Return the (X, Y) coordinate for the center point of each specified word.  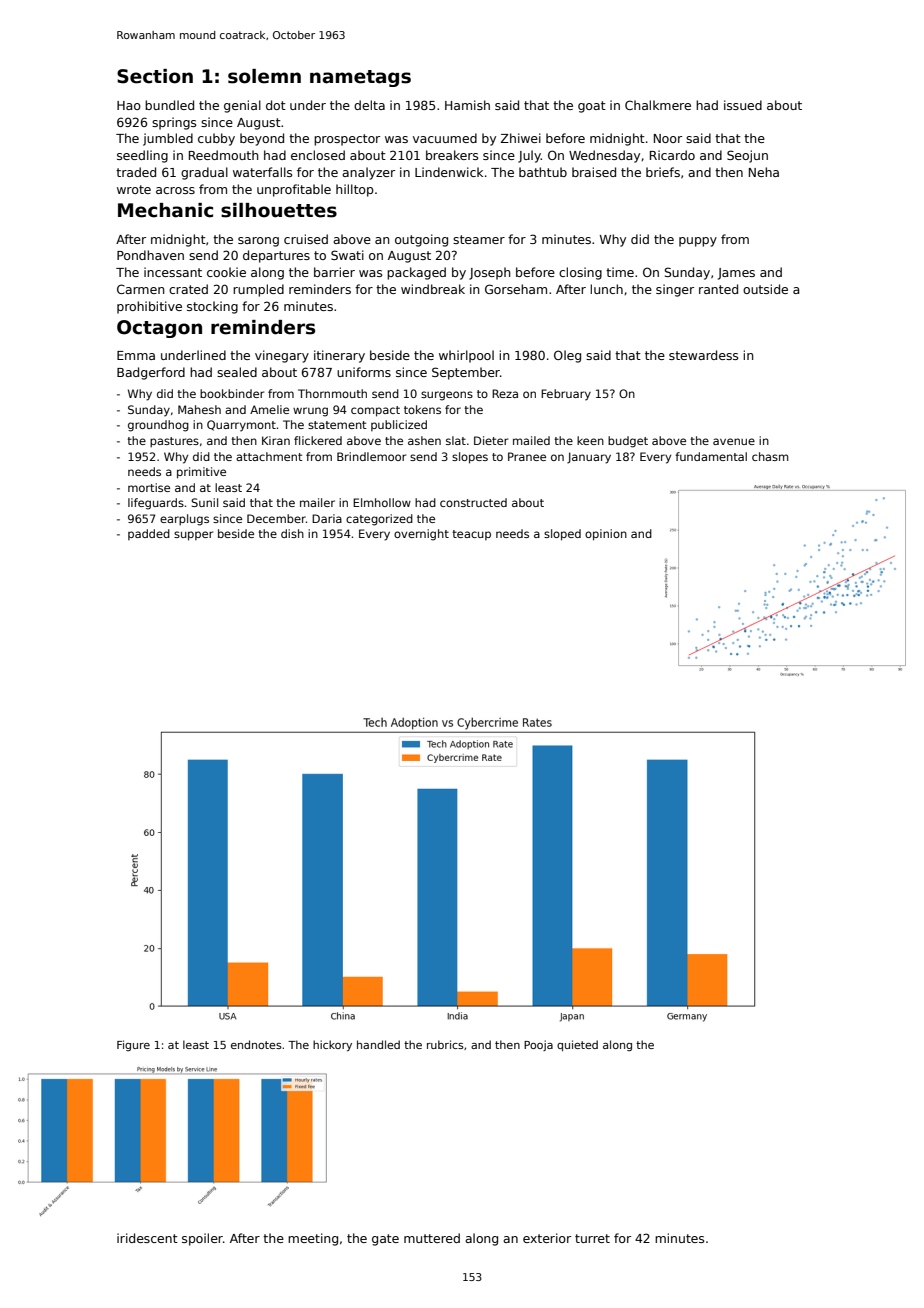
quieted (577, 1045)
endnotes (256, 1044)
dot (276, 105)
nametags (360, 78)
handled (378, 1044)
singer (675, 290)
